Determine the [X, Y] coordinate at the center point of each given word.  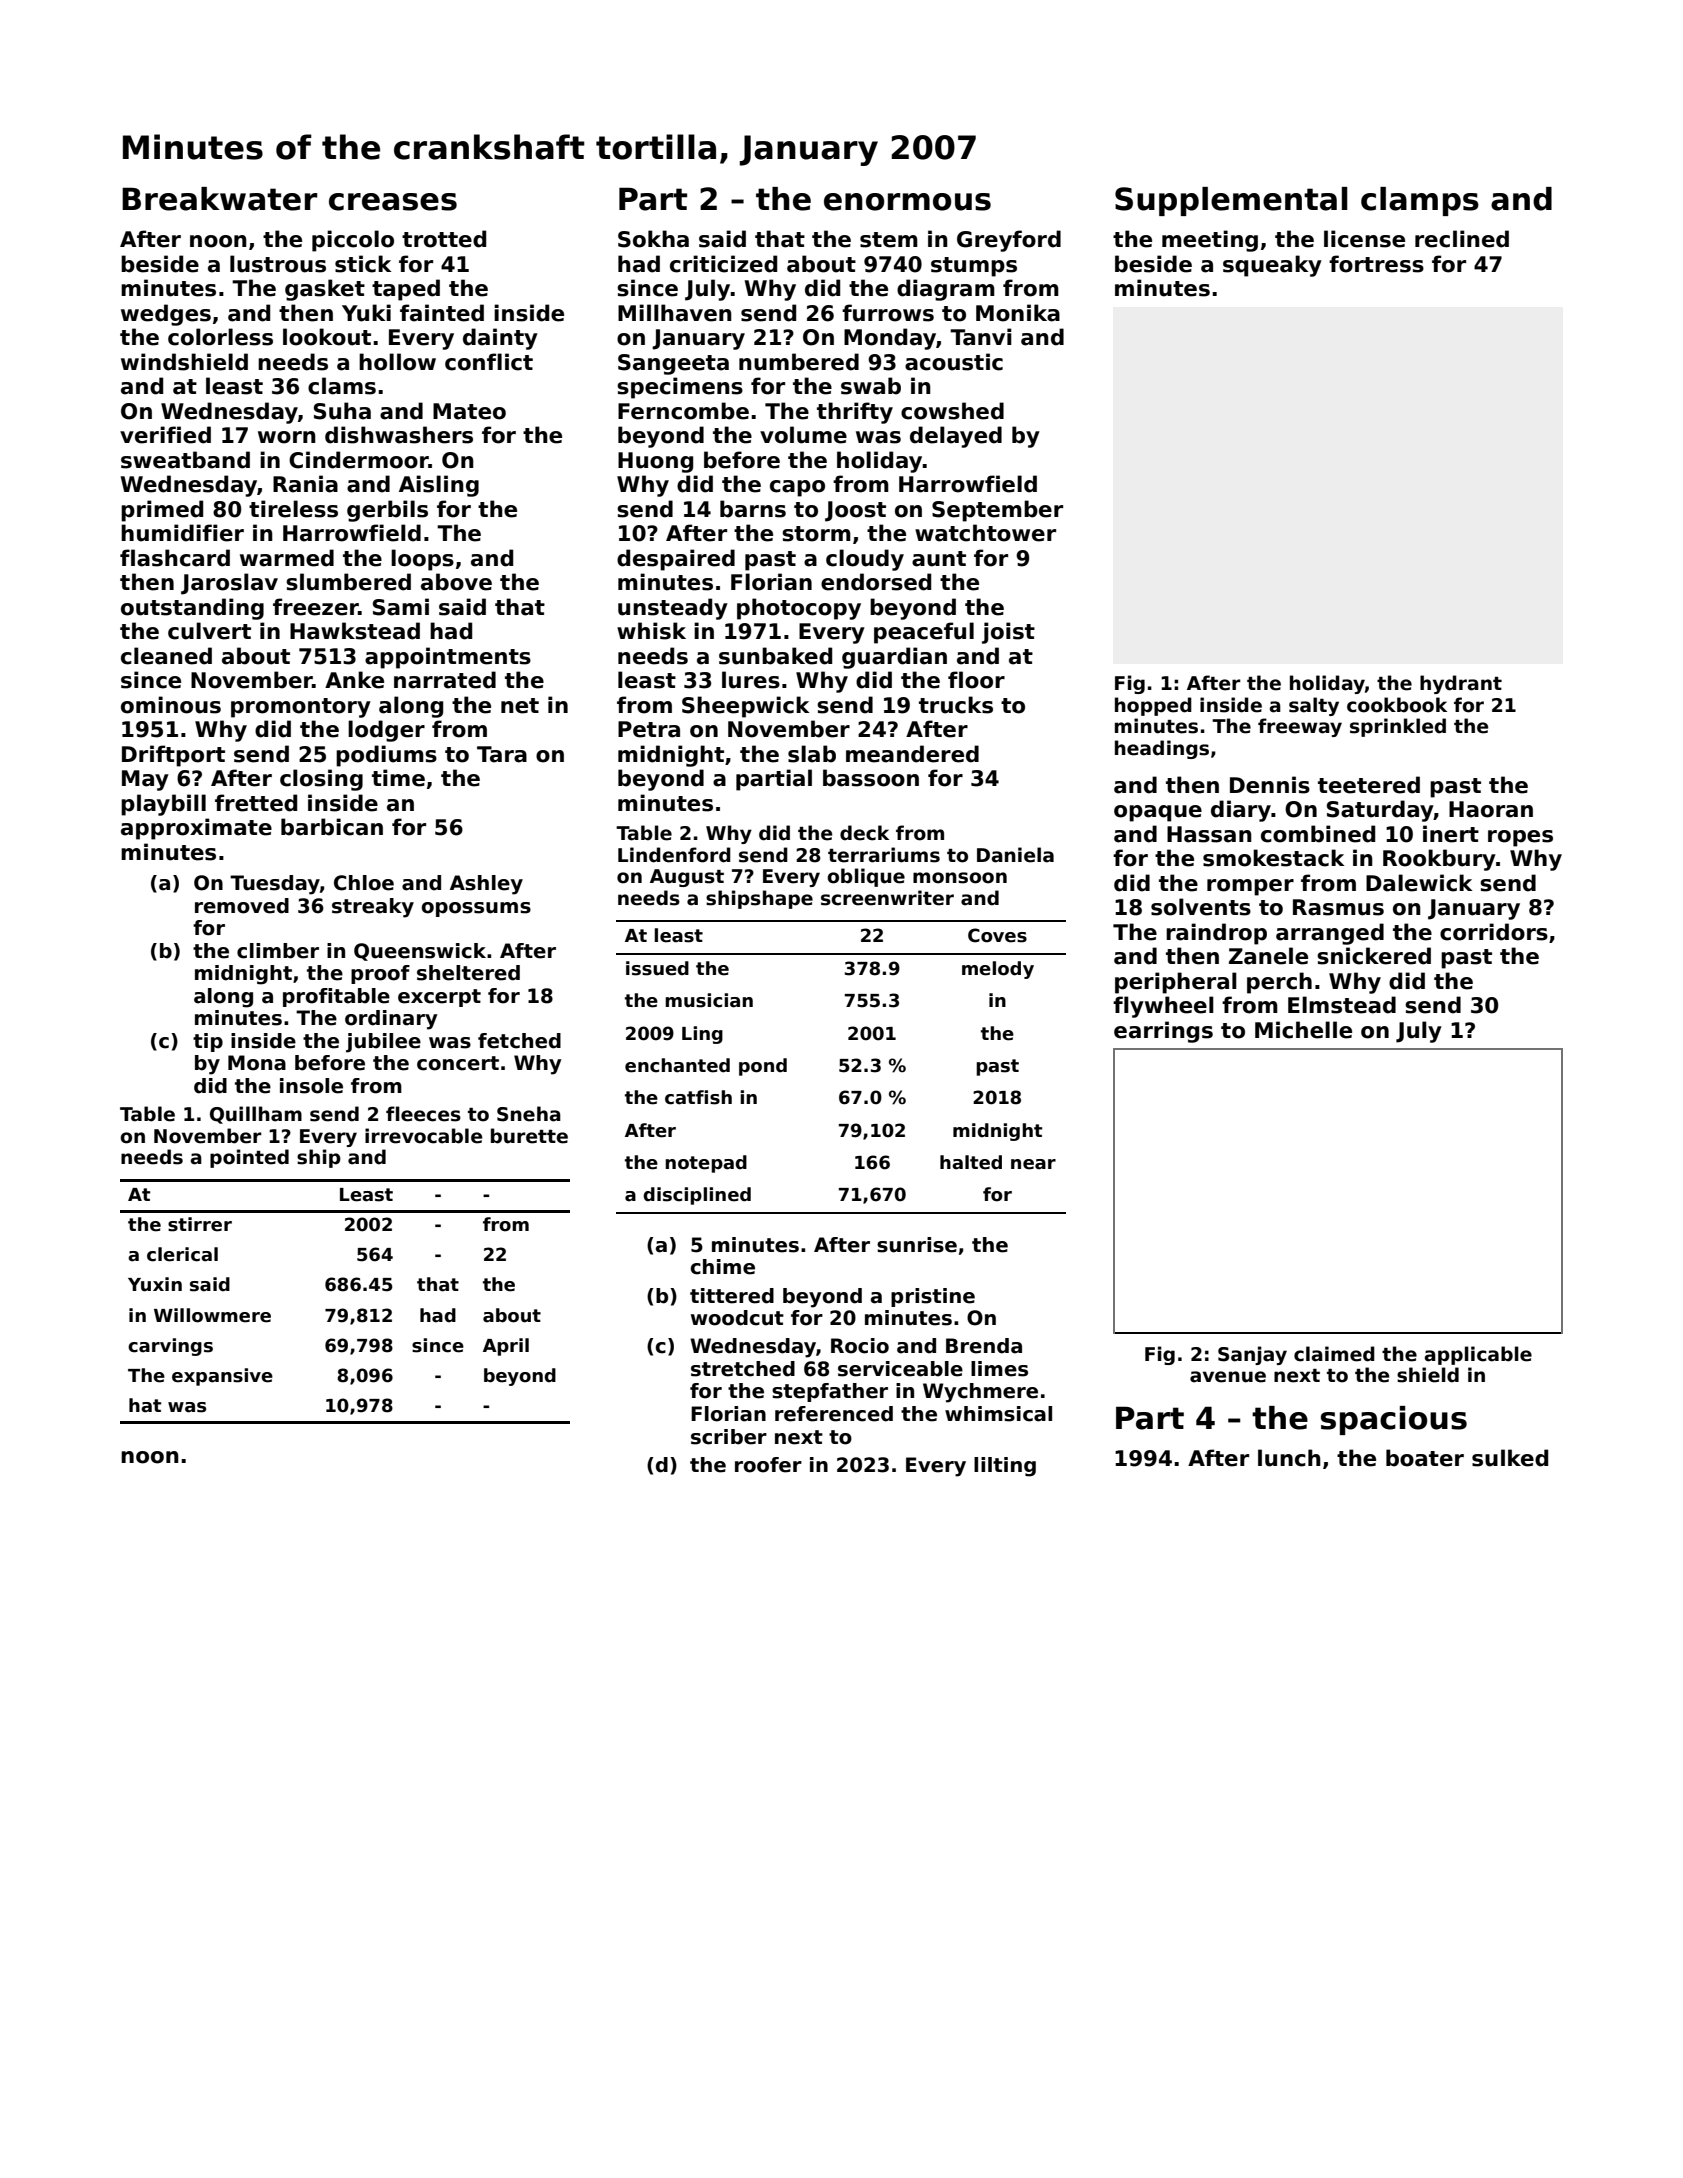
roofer [768, 1465]
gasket [325, 290]
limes [999, 1369]
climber [278, 951]
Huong [655, 462]
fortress [1376, 264]
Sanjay [1252, 1355]
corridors [1494, 932]
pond [763, 1067]
